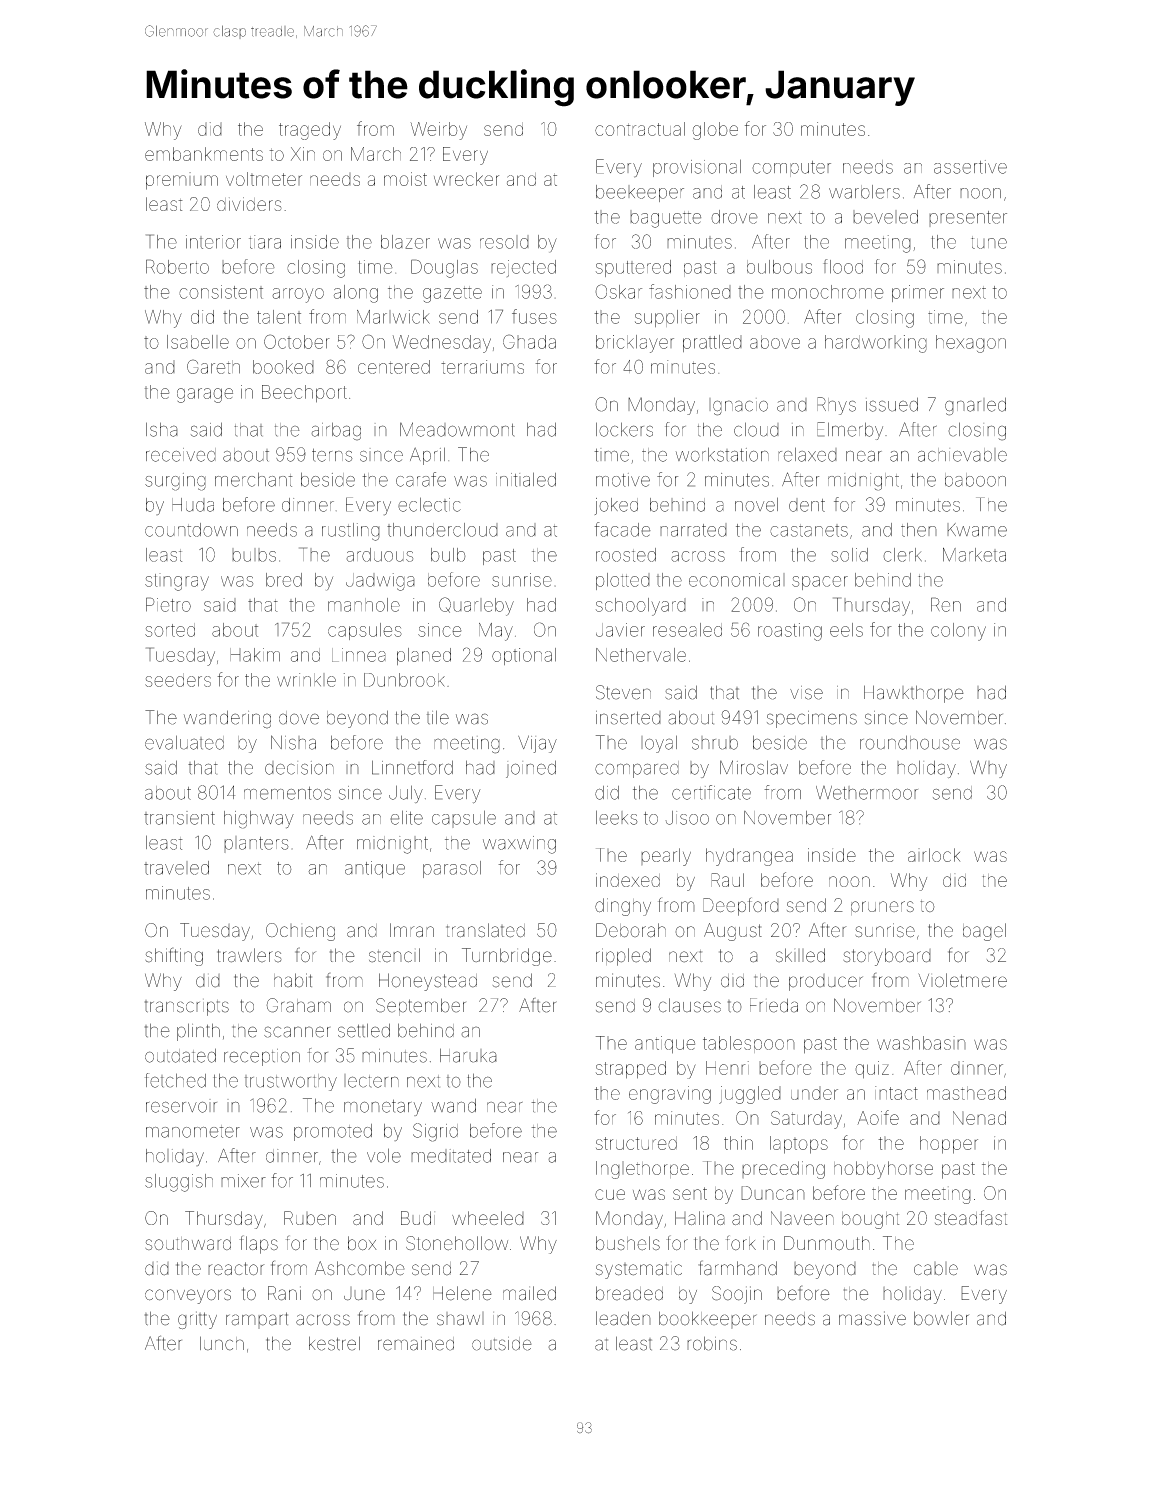  What do you see at coordinates (734, 217) in the screenshot?
I see `drove` at bounding box center [734, 217].
